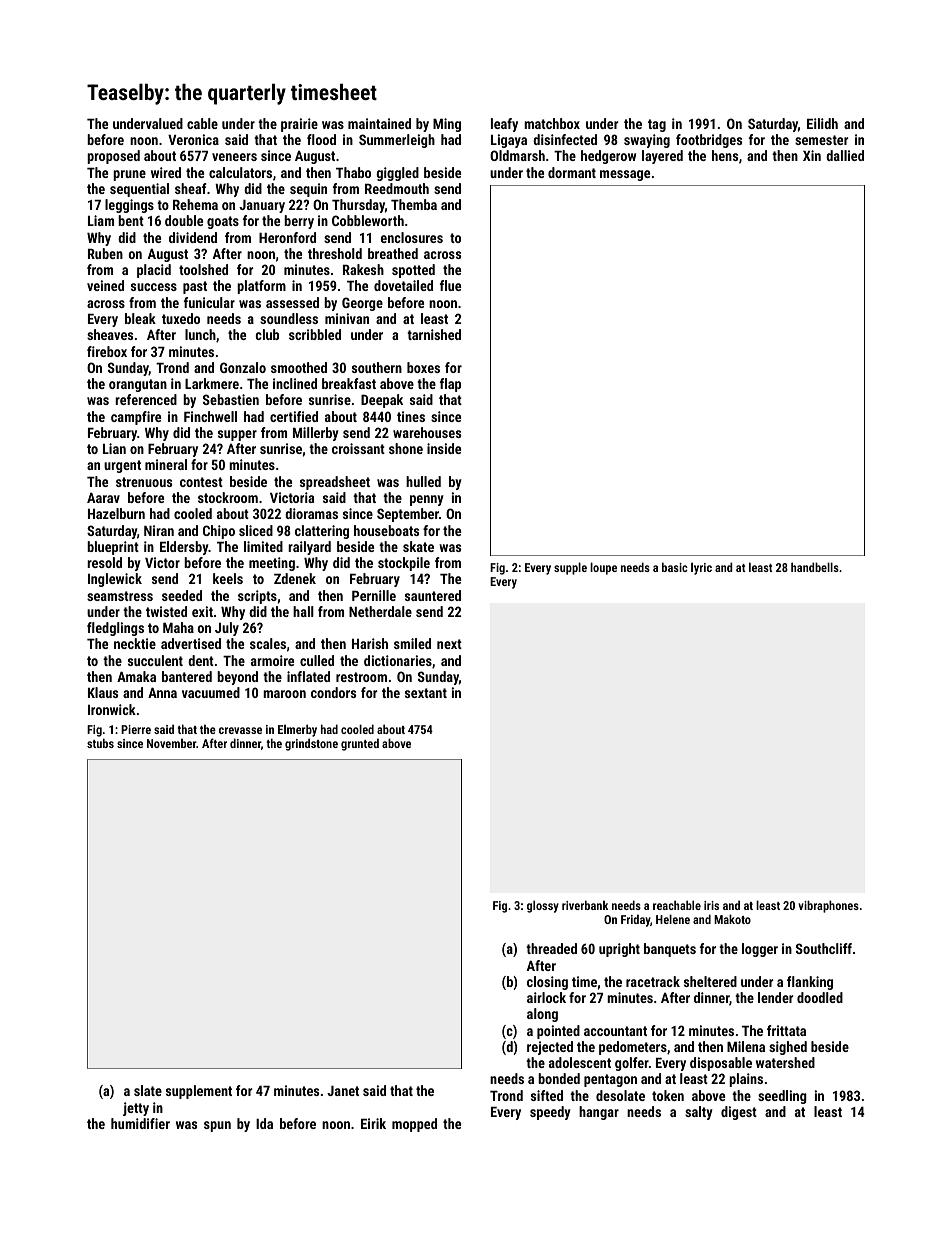  I want to click on sauntered, so click(433, 595).
